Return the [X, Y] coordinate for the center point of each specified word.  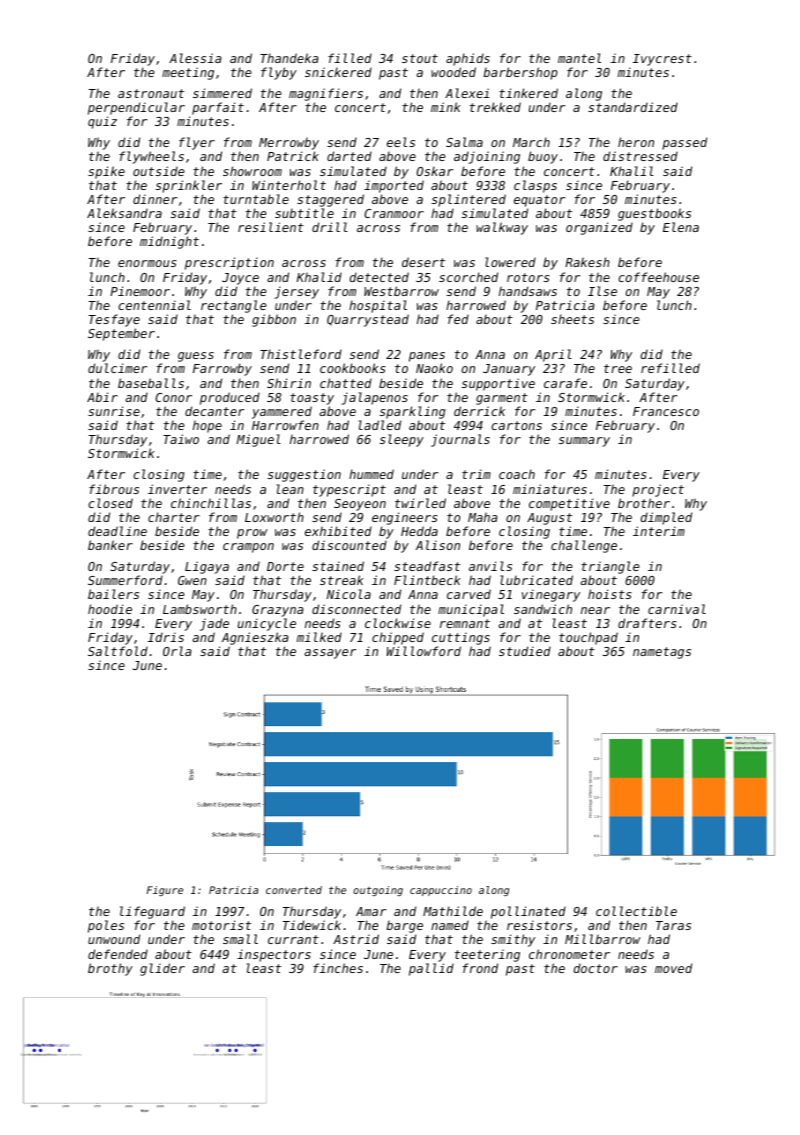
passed [684, 143]
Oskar [435, 171]
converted [294, 890]
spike [106, 172]
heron [636, 142]
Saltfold [118, 651]
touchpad [588, 638]
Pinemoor [140, 291]
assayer [330, 654]
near [595, 610]
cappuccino [441, 891]
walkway [502, 228]
